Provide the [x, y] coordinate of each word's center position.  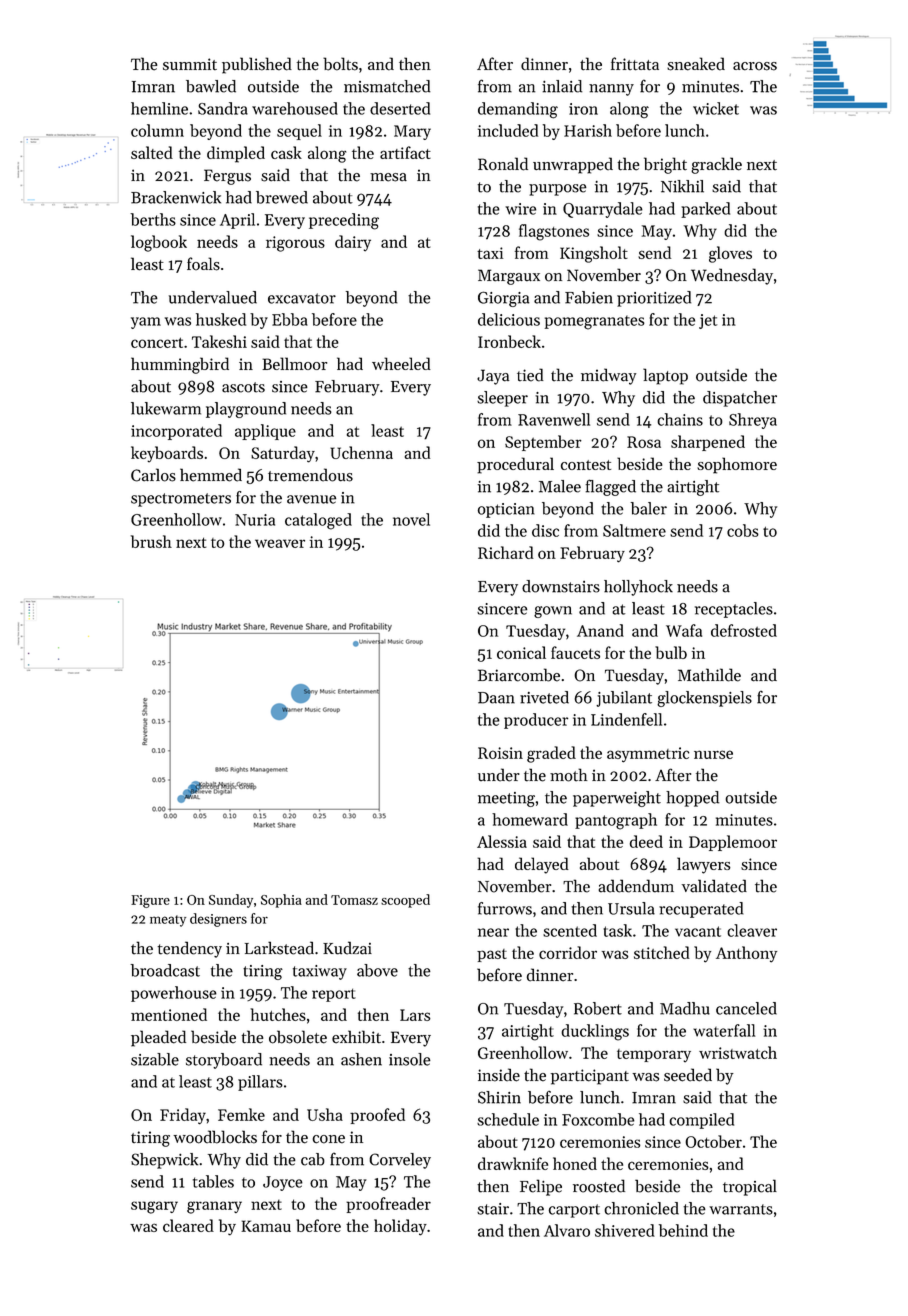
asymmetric [648, 755]
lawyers [703, 865]
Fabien [589, 297]
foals [203, 264]
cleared [188, 1225]
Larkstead [279, 948]
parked [705, 210]
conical [521, 652]
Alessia [502, 841]
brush [151, 541]
